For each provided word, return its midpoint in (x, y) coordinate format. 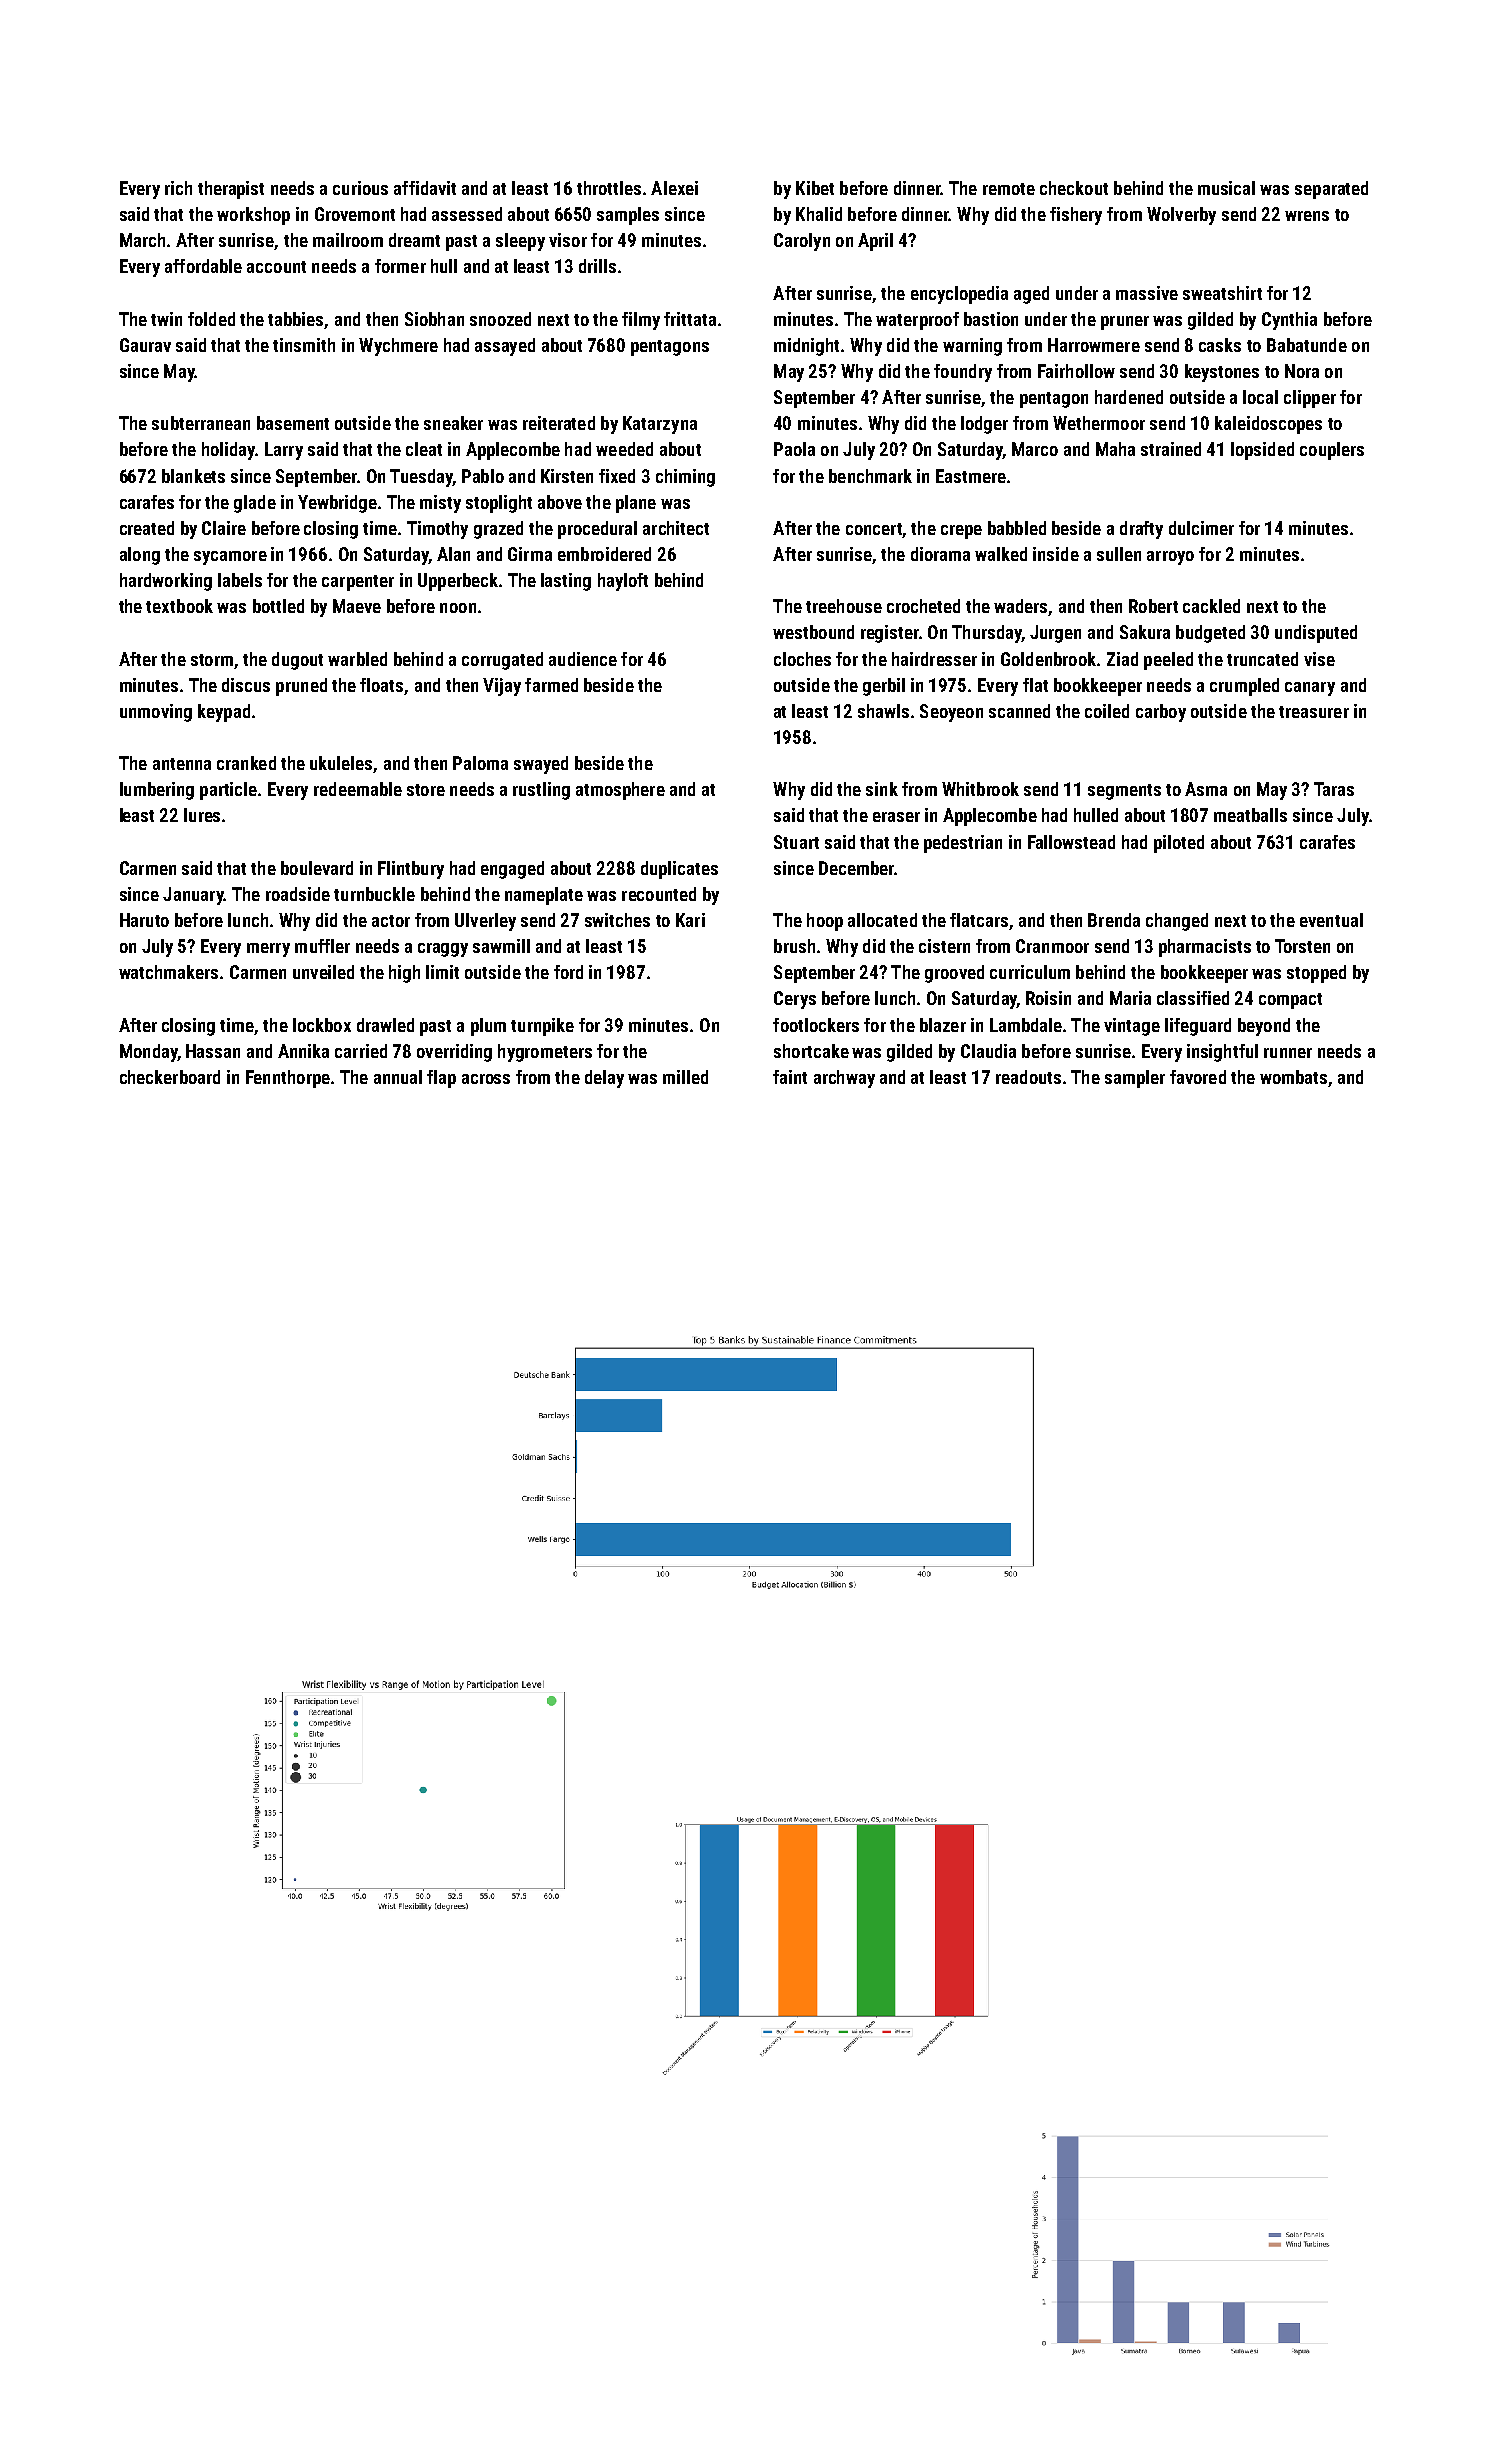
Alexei (674, 188)
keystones (1222, 373)
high (404, 974)
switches (617, 920)
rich (178, 188)
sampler (1135, 1079)
